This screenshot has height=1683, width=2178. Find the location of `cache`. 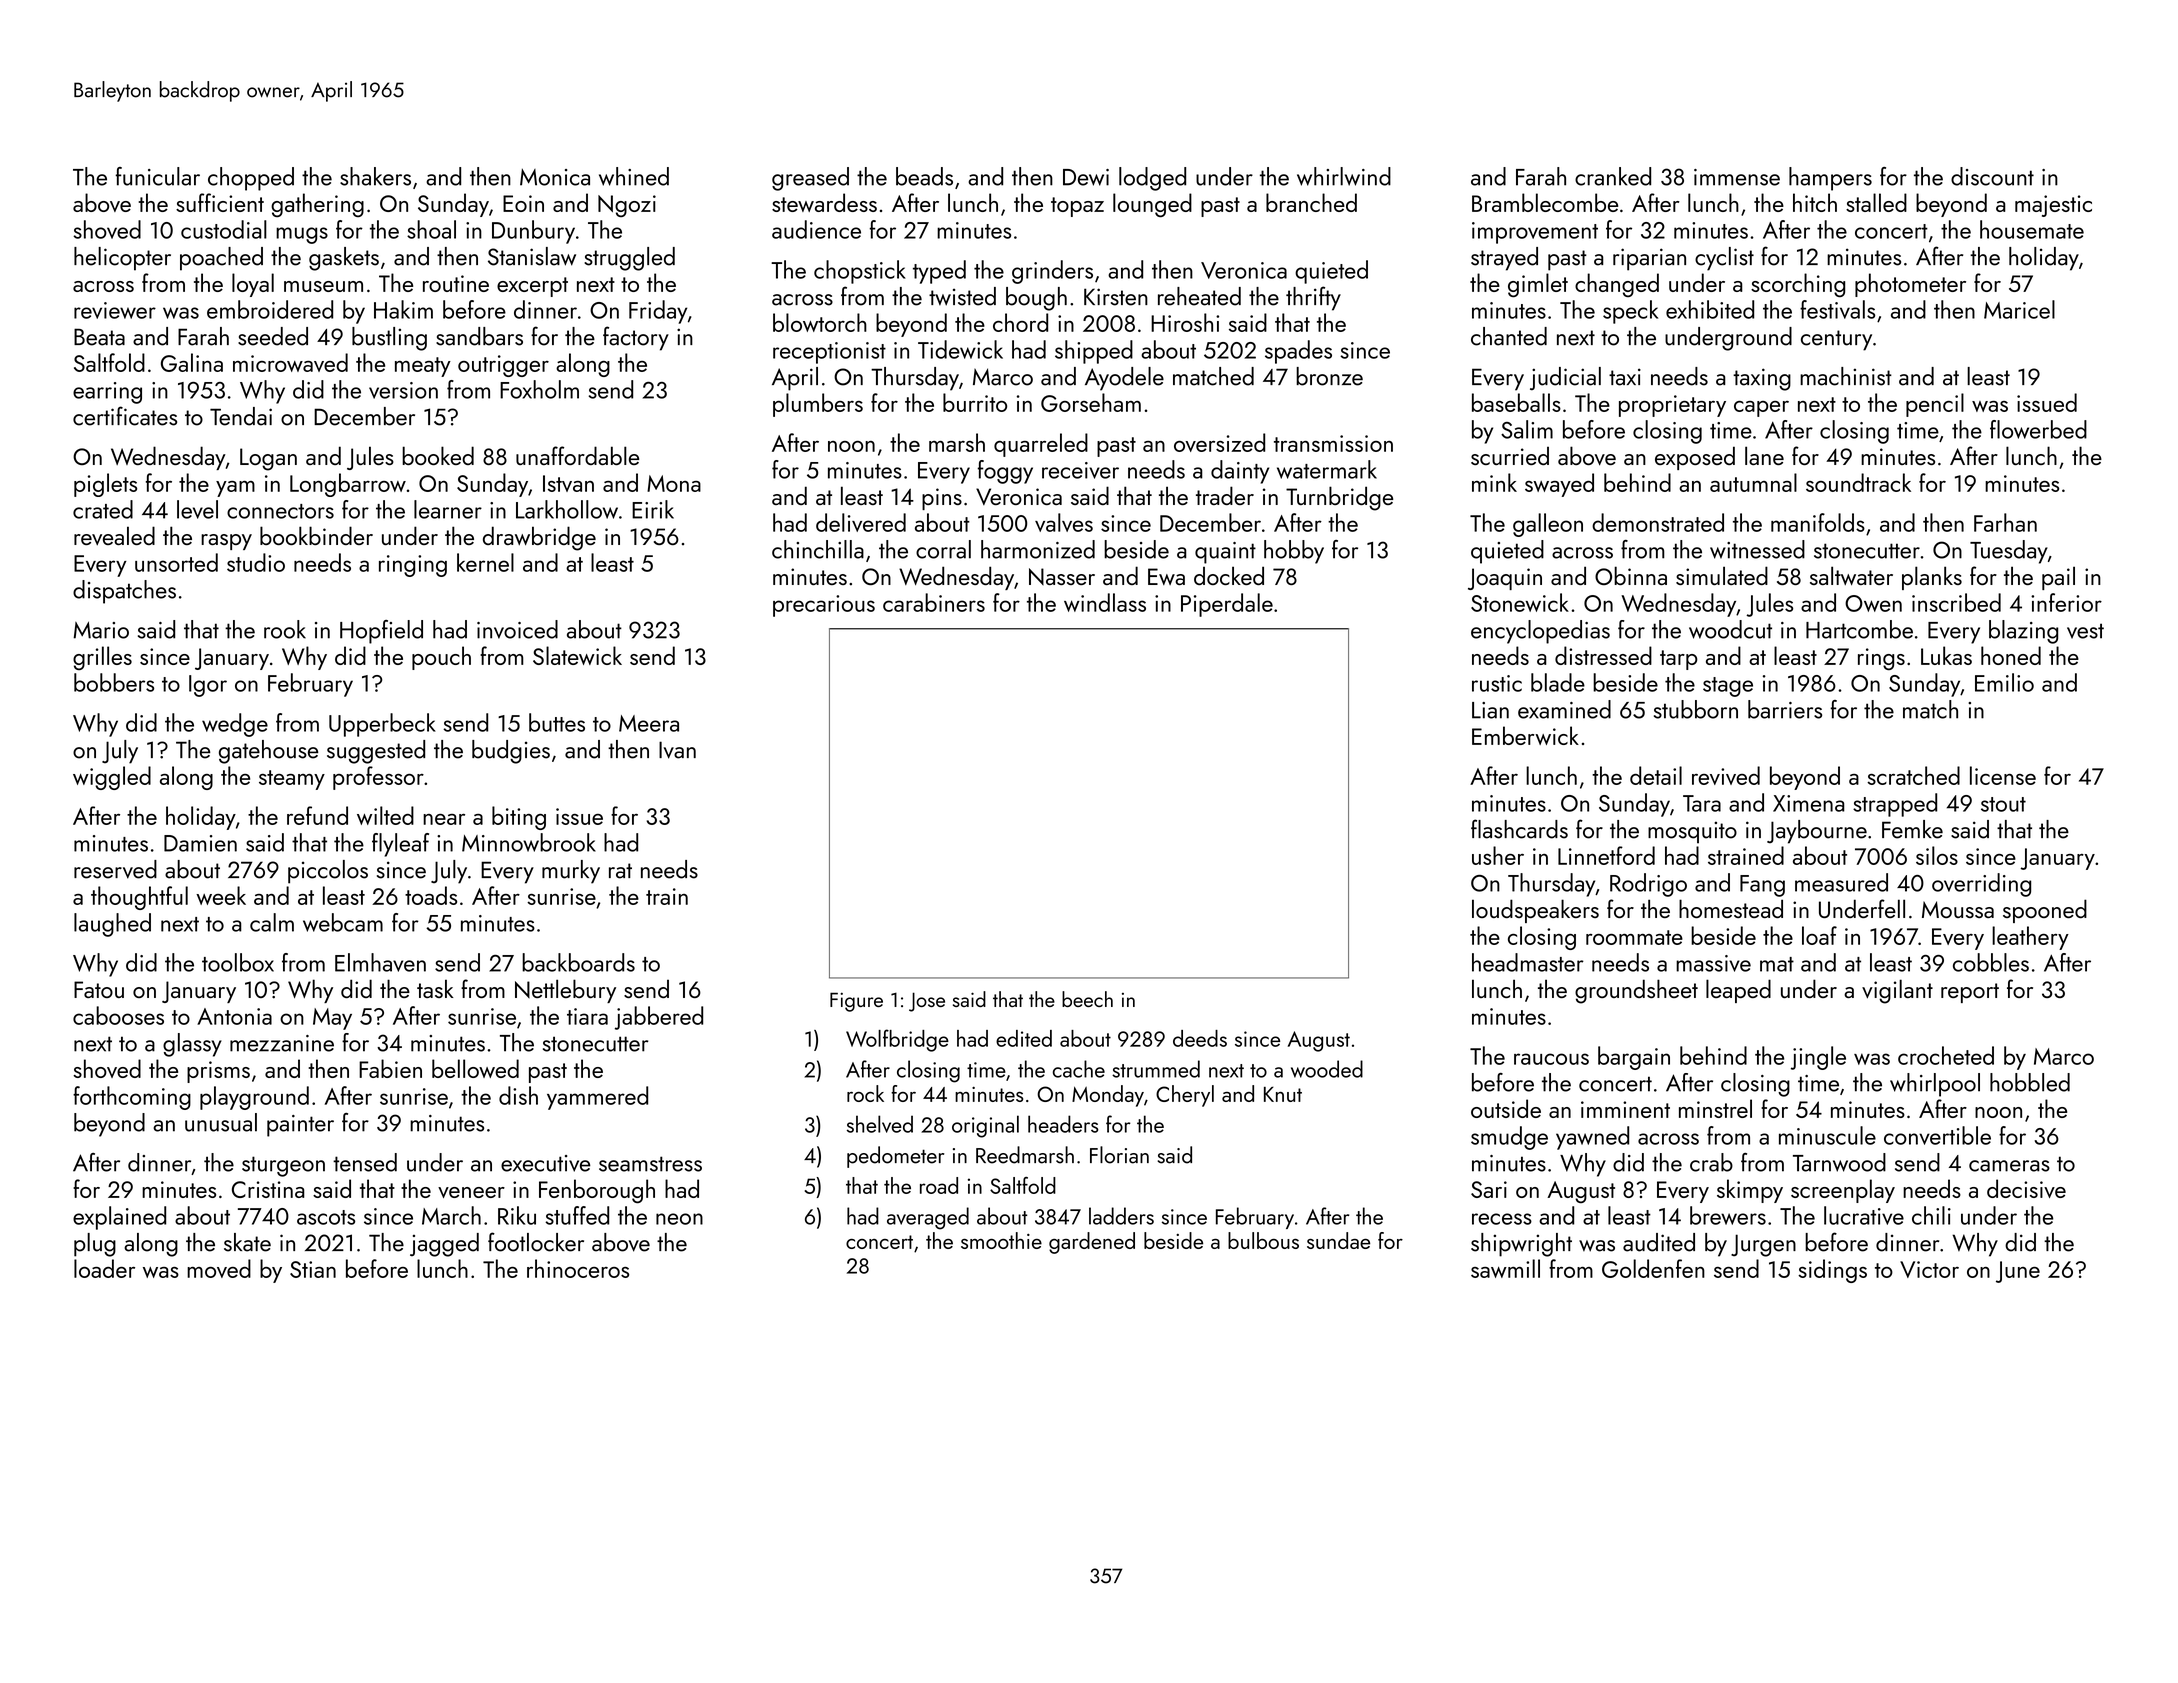

cache is located at coordinates (1079, 1069).
